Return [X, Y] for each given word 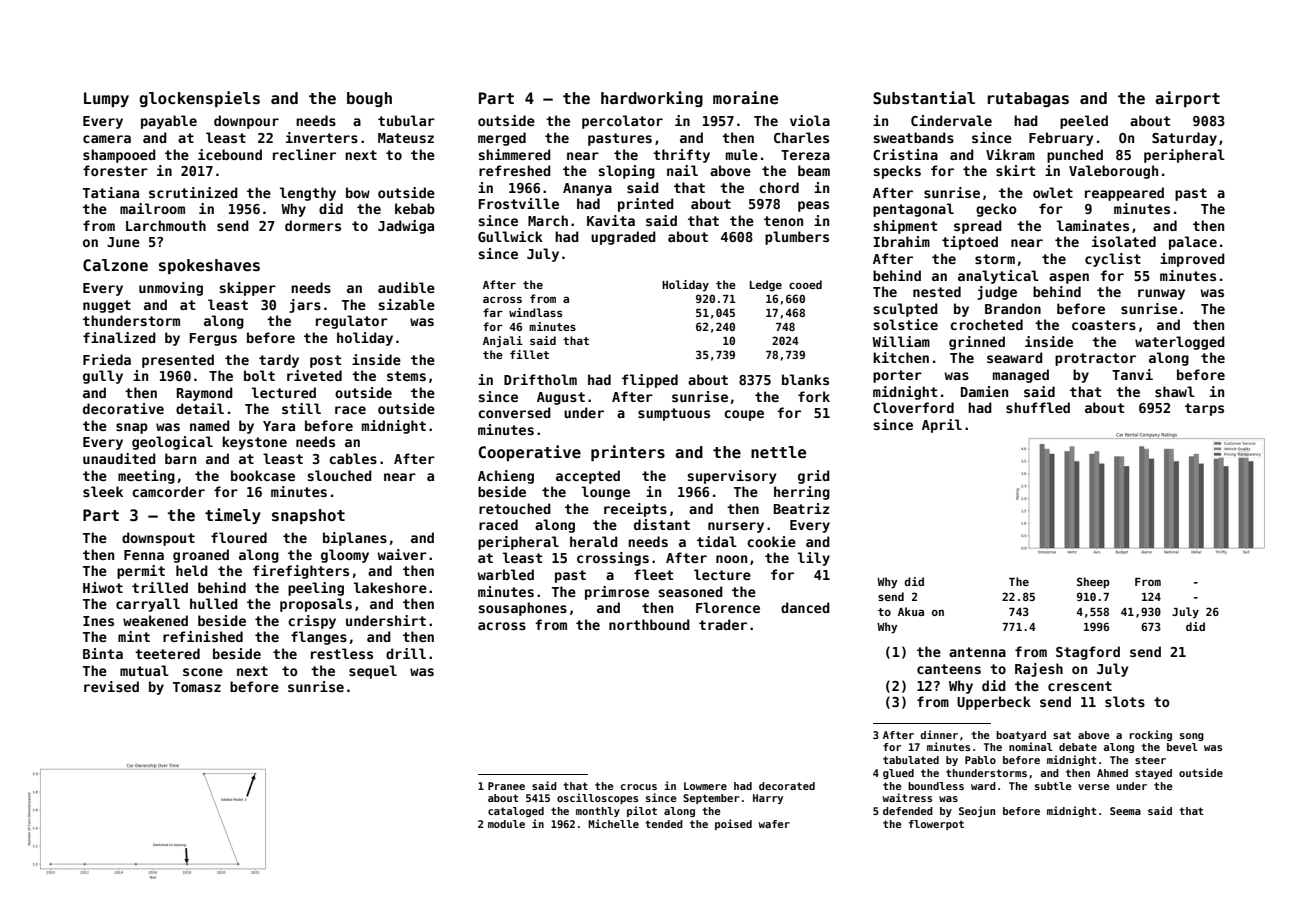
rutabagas [1028, 99]
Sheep [1093, 583]
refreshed [515, 170]
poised [733, 824]
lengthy [308, 194]
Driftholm [540, 379]
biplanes [355, 539]
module [506, 824]
